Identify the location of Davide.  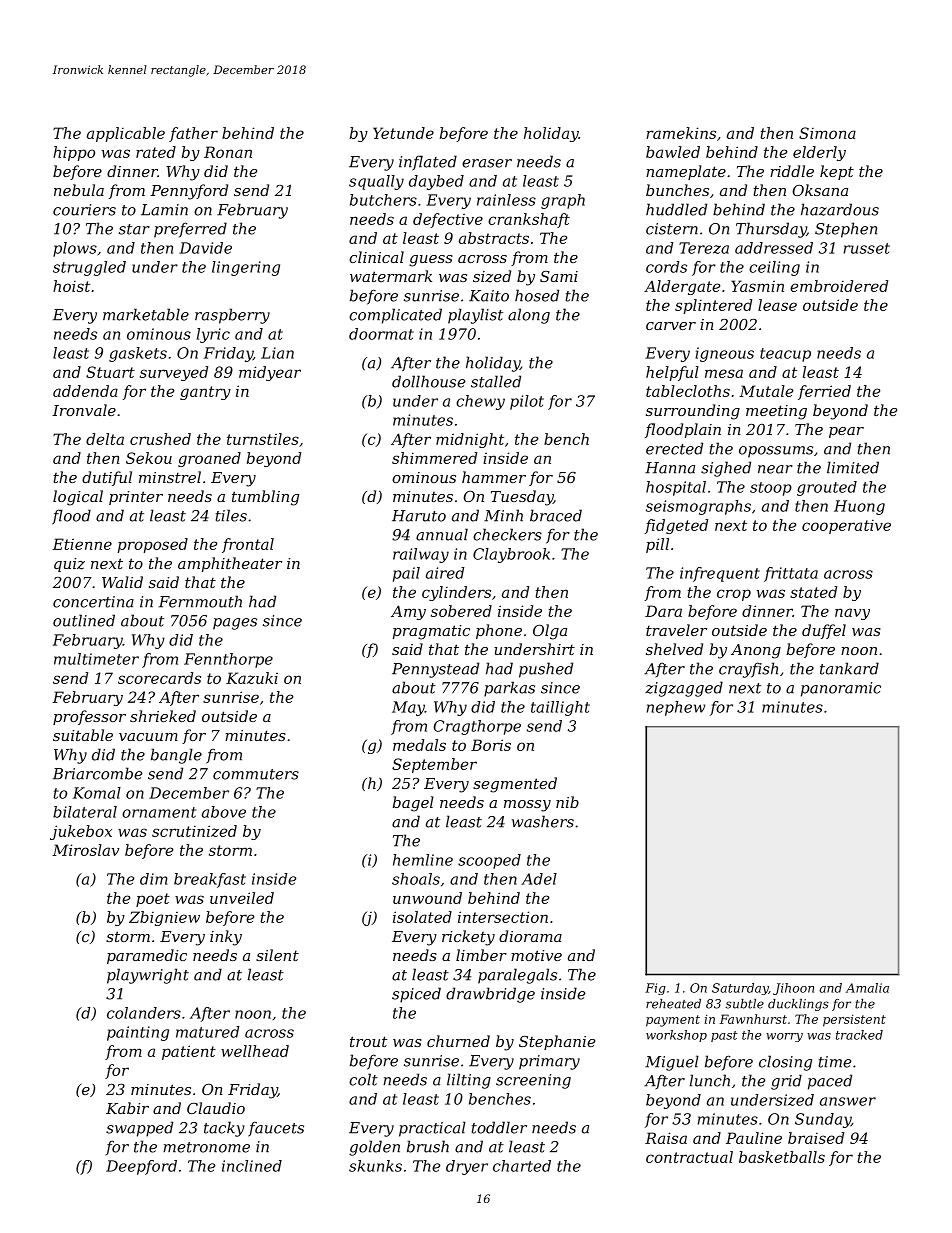
(205, 248).
